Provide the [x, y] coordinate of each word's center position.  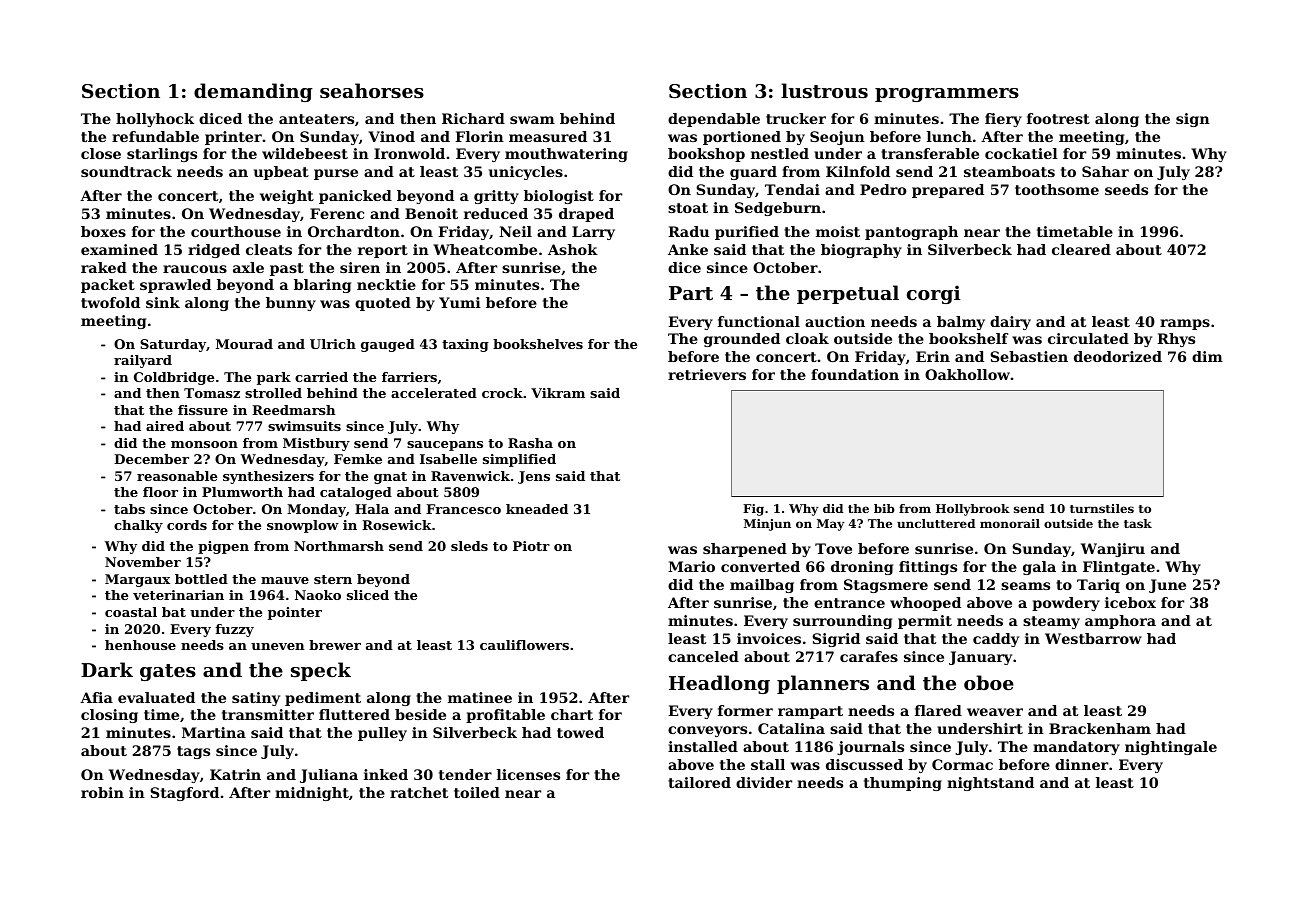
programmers [947, 95]
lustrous [824, 91]
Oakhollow [967, 374]
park [274, 378]
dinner [1081, 764]
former [745, 710]
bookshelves [538, 344]
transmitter [268, 714]
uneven [277, 646]
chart [572, 714]
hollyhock [155, 120]
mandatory [1076, 748]
